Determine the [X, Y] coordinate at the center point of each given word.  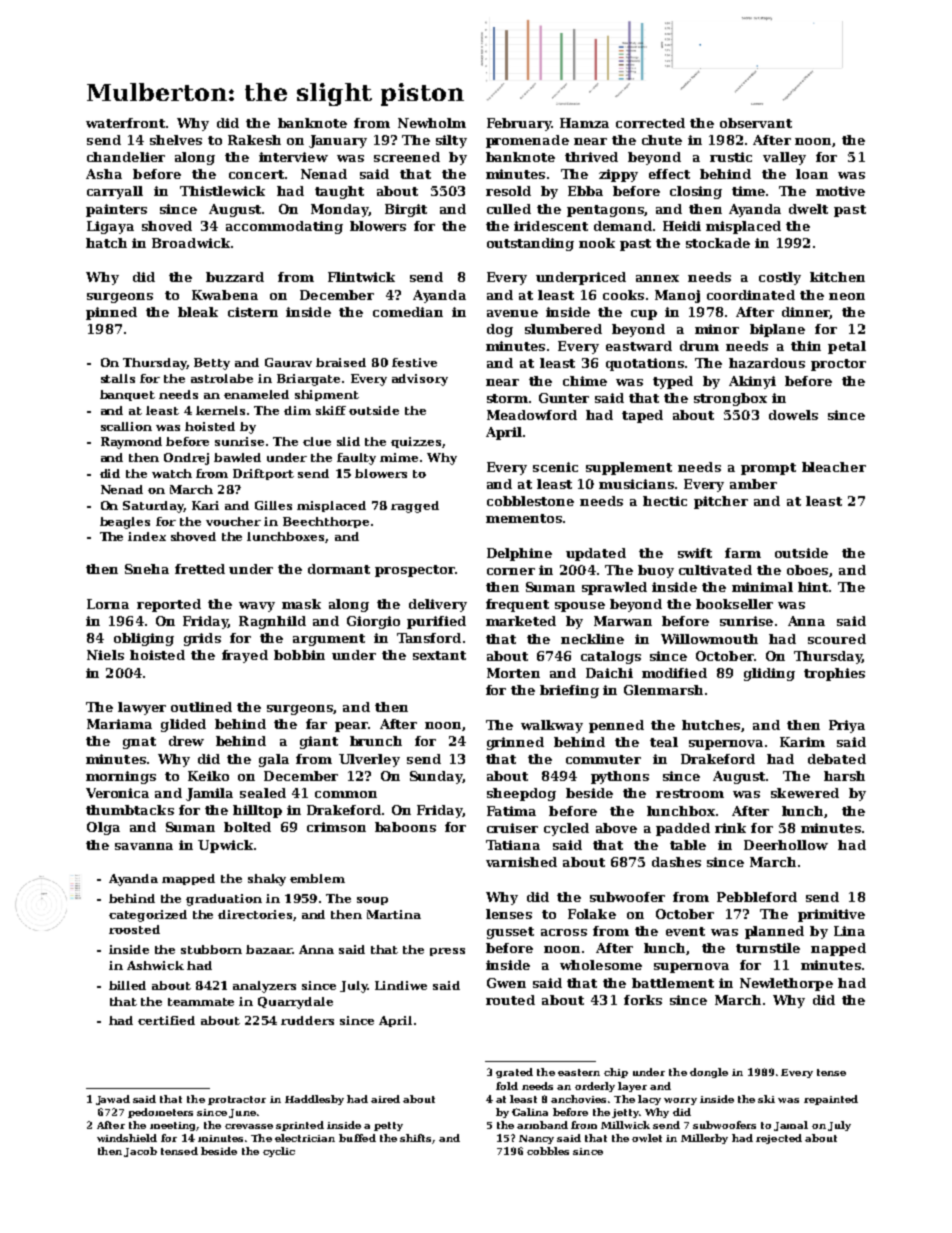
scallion [126, 426]
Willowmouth [709, 639]
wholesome [601, 965]
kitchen [837, 277]
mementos [524, 518]
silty [451, 141]
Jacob [140, 1152]
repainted [831, 1100]
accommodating [284, 227]
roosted [134, 929]
